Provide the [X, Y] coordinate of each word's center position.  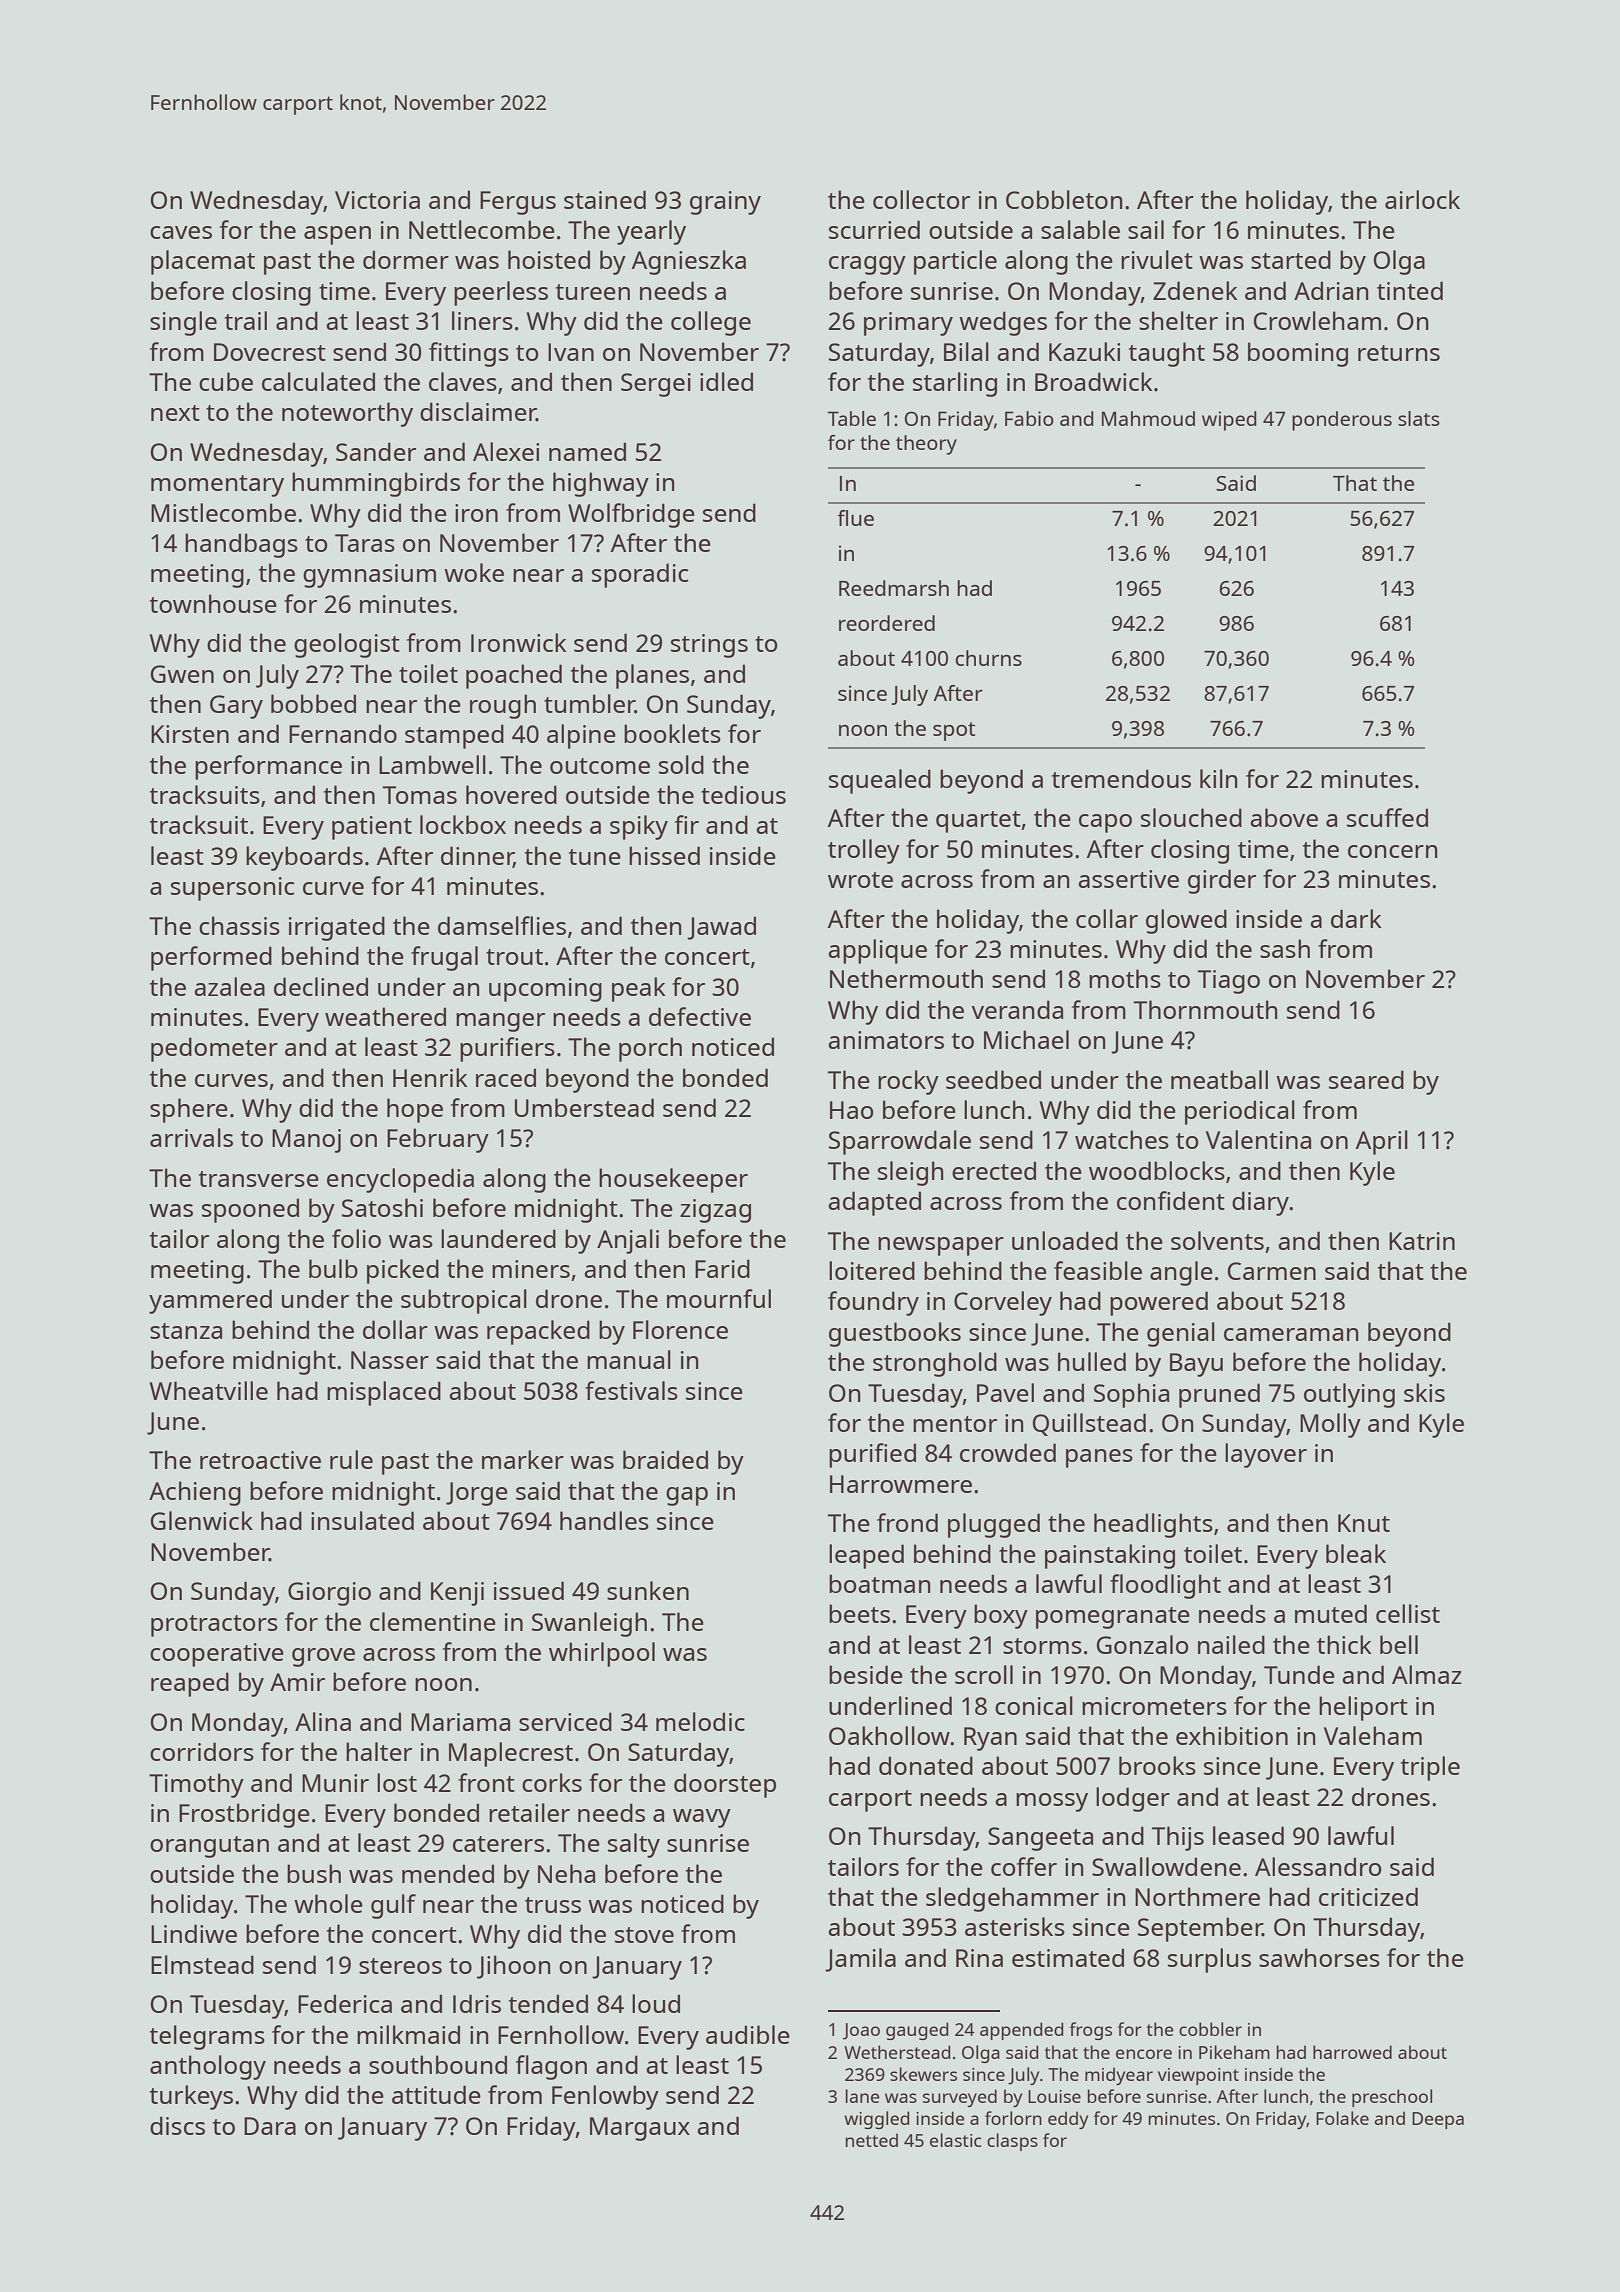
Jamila [860, 1960]
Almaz [1427, 1674]
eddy [1068, 2120]
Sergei [656, 385]
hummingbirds [376, 484]
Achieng [195, 1493]
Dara [270, 2126]
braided [665, 1459]
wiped [1229, 421]
